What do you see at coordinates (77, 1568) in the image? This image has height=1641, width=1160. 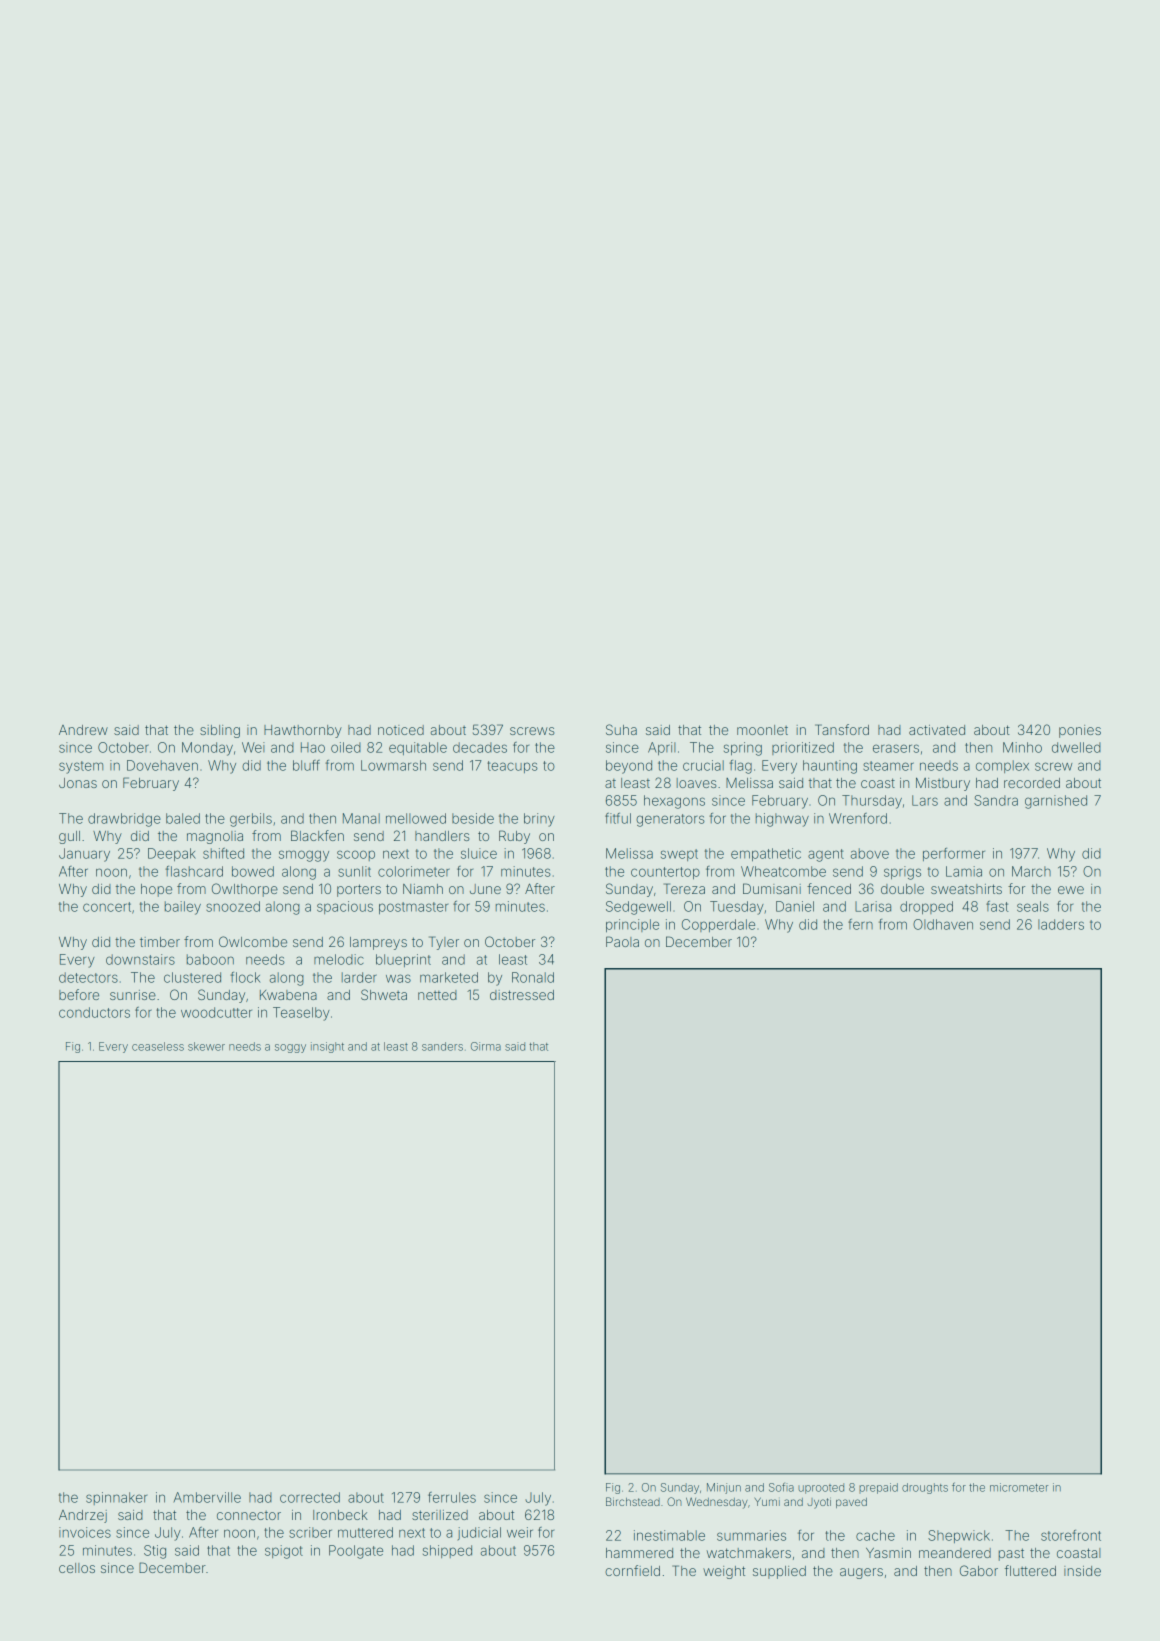 I see `cellos` at bounding box center [77, 1568].
